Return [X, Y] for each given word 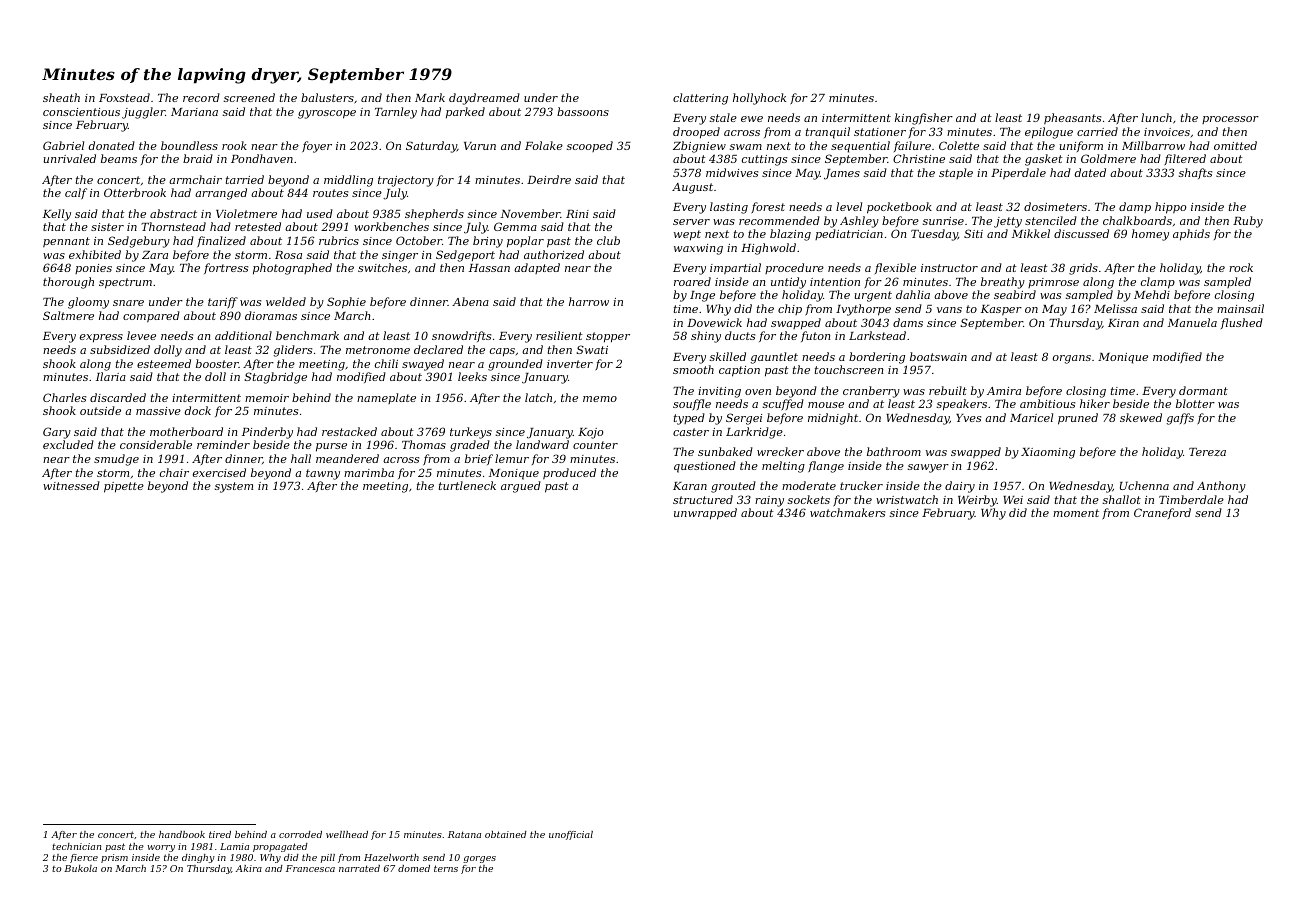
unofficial [571, 835]
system [234, 487]
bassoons [583, 111]
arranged [221, 194]
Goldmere [1108, 158]
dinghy [198, 858]
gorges [479, 859]
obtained [506, 834]
